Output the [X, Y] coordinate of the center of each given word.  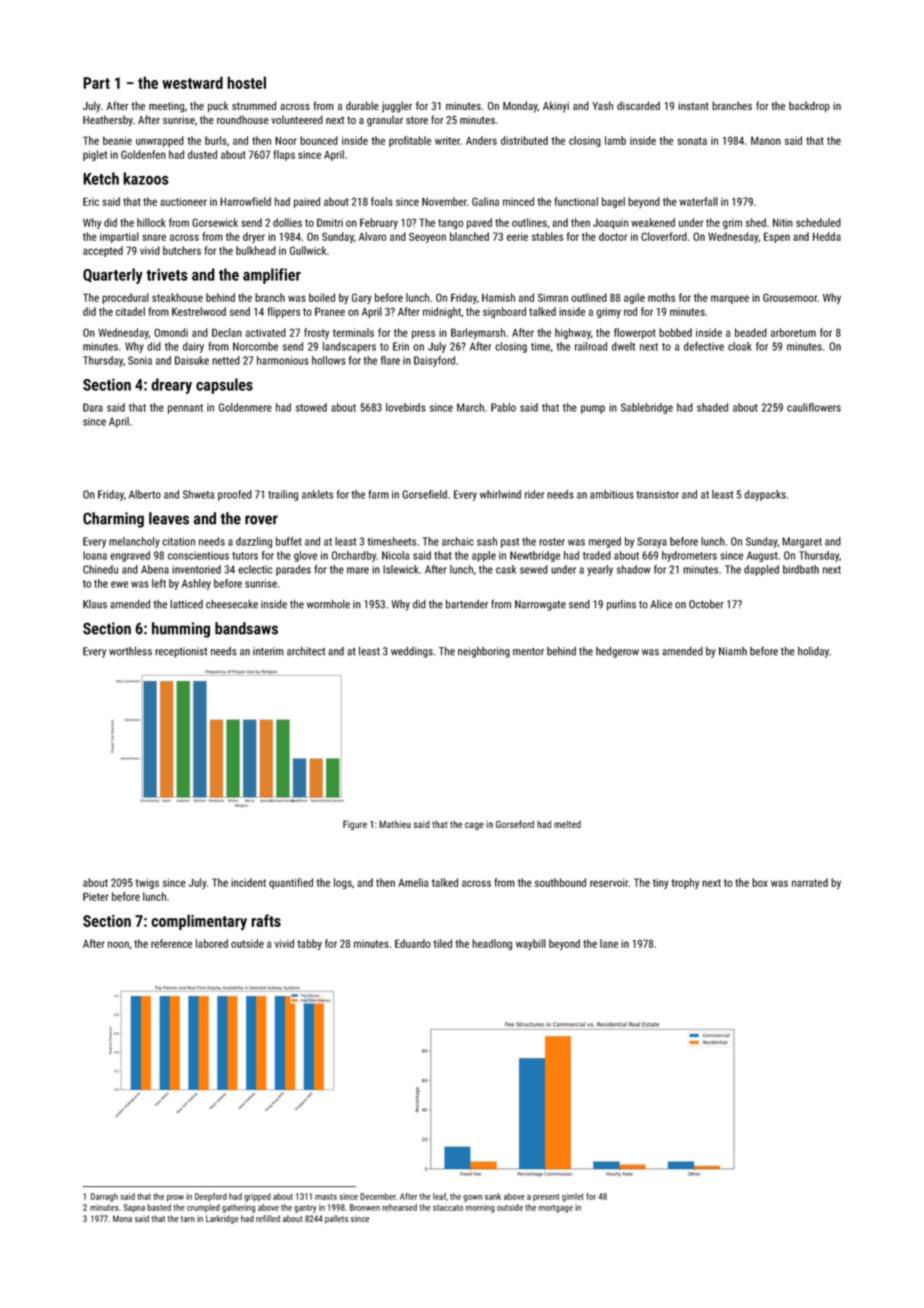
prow [175, 1198]
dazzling [254, 542]
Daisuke [192, 360]
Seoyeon [427, 237]
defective [704, 346]
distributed [524, 140]
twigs [147, 883]
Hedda [827, 236]
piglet [95, 155]
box [760, 882]
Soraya [652, 542]
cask [506, 569]
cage [474, 826]
